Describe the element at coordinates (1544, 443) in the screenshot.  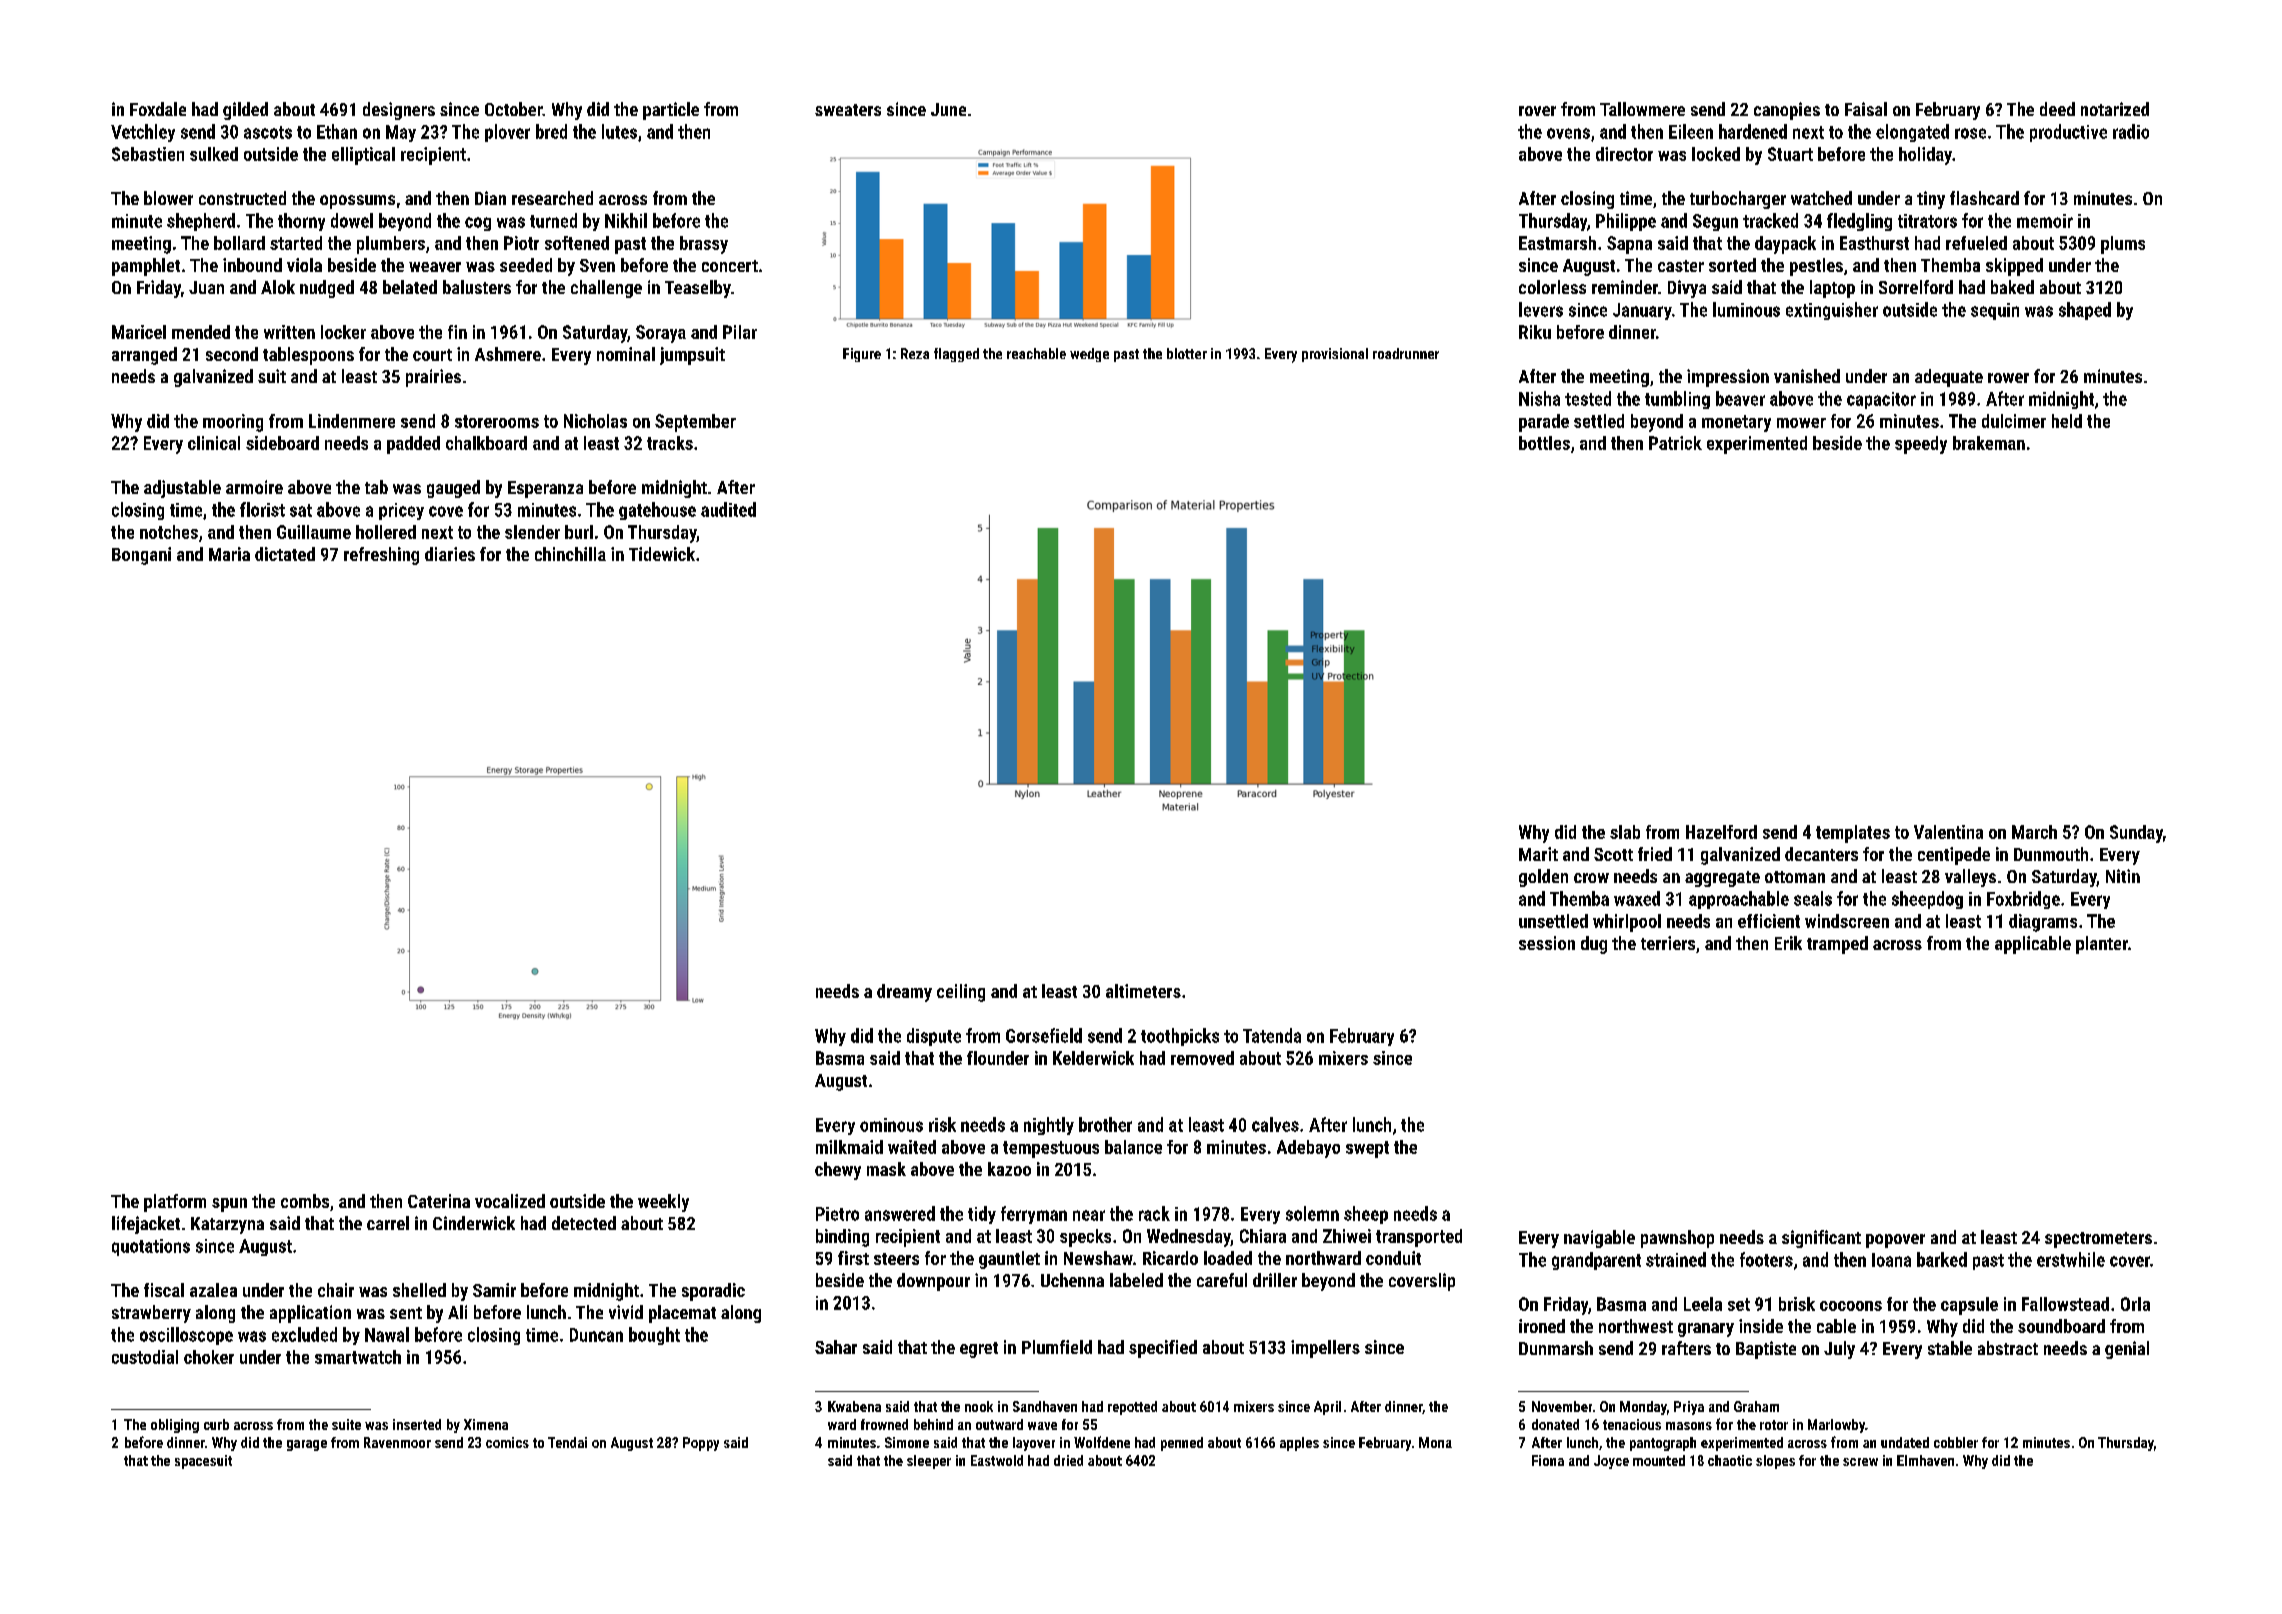
I see `bottles` at that location.
